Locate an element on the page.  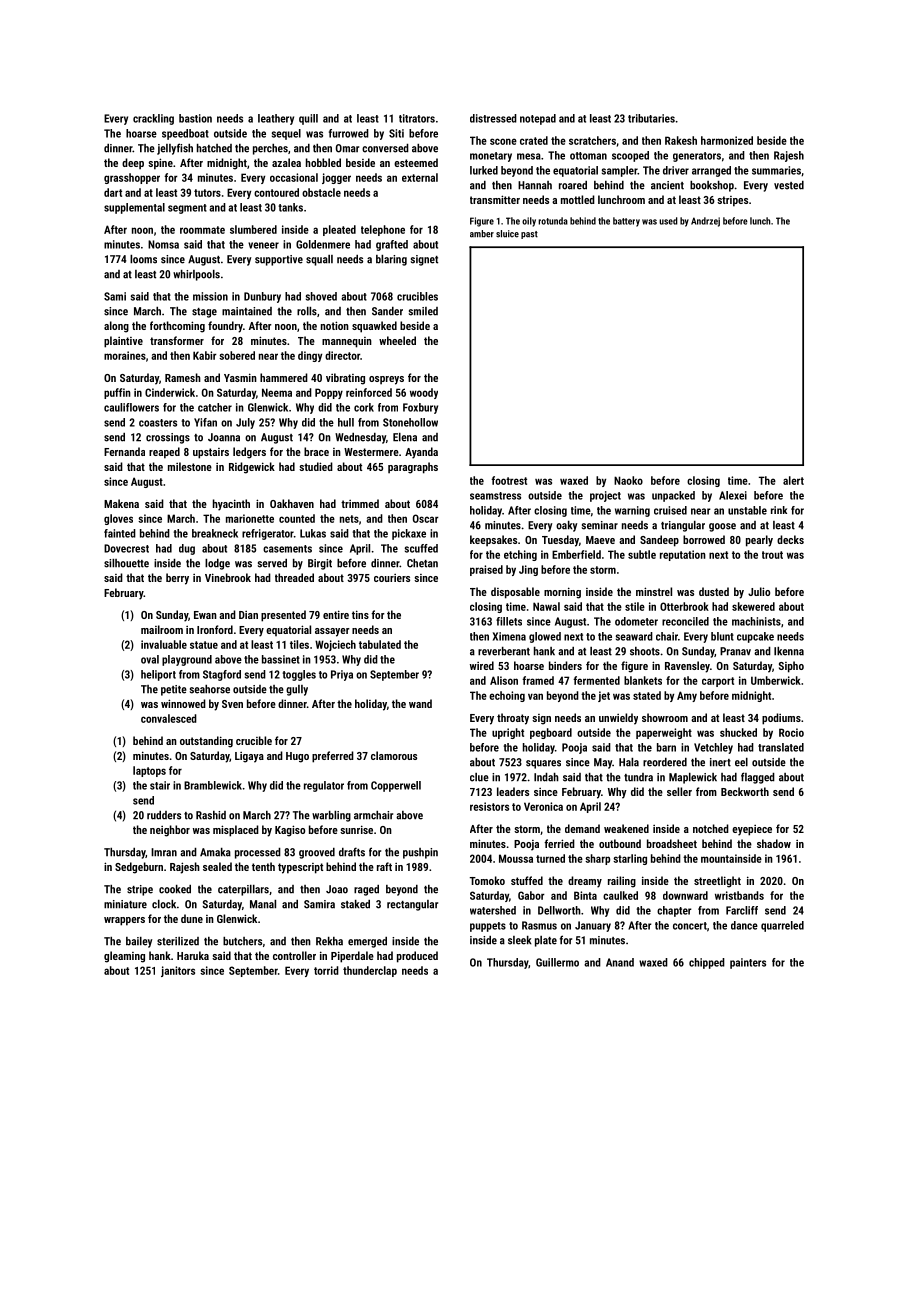
titrators is located at coordinates (417, 118).
